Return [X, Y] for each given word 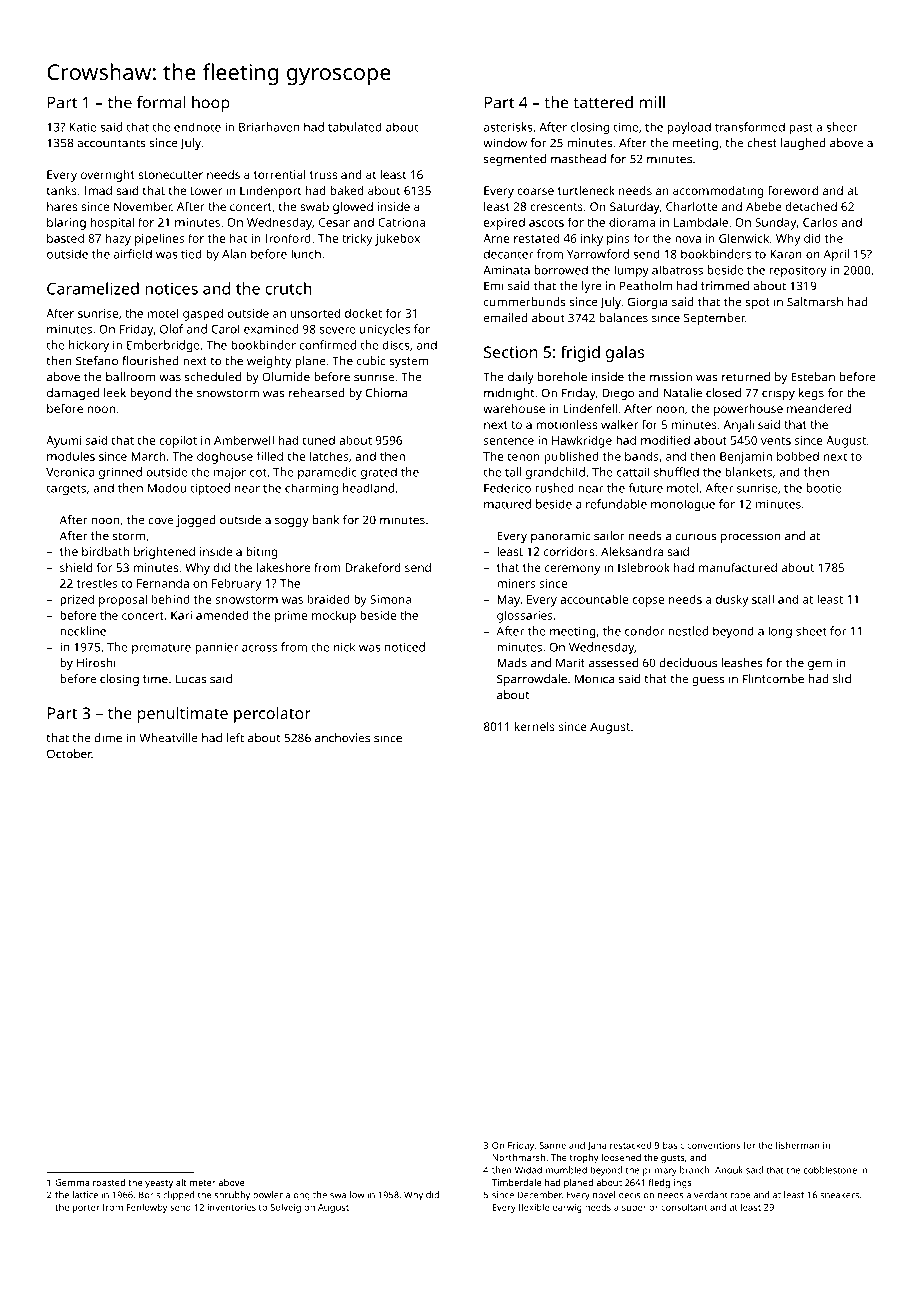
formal [161, 102]
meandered [819, 408]
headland [368, 488]
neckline [83, 631]
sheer [842, 127]
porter [86, 1209]
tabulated [355, 127]
